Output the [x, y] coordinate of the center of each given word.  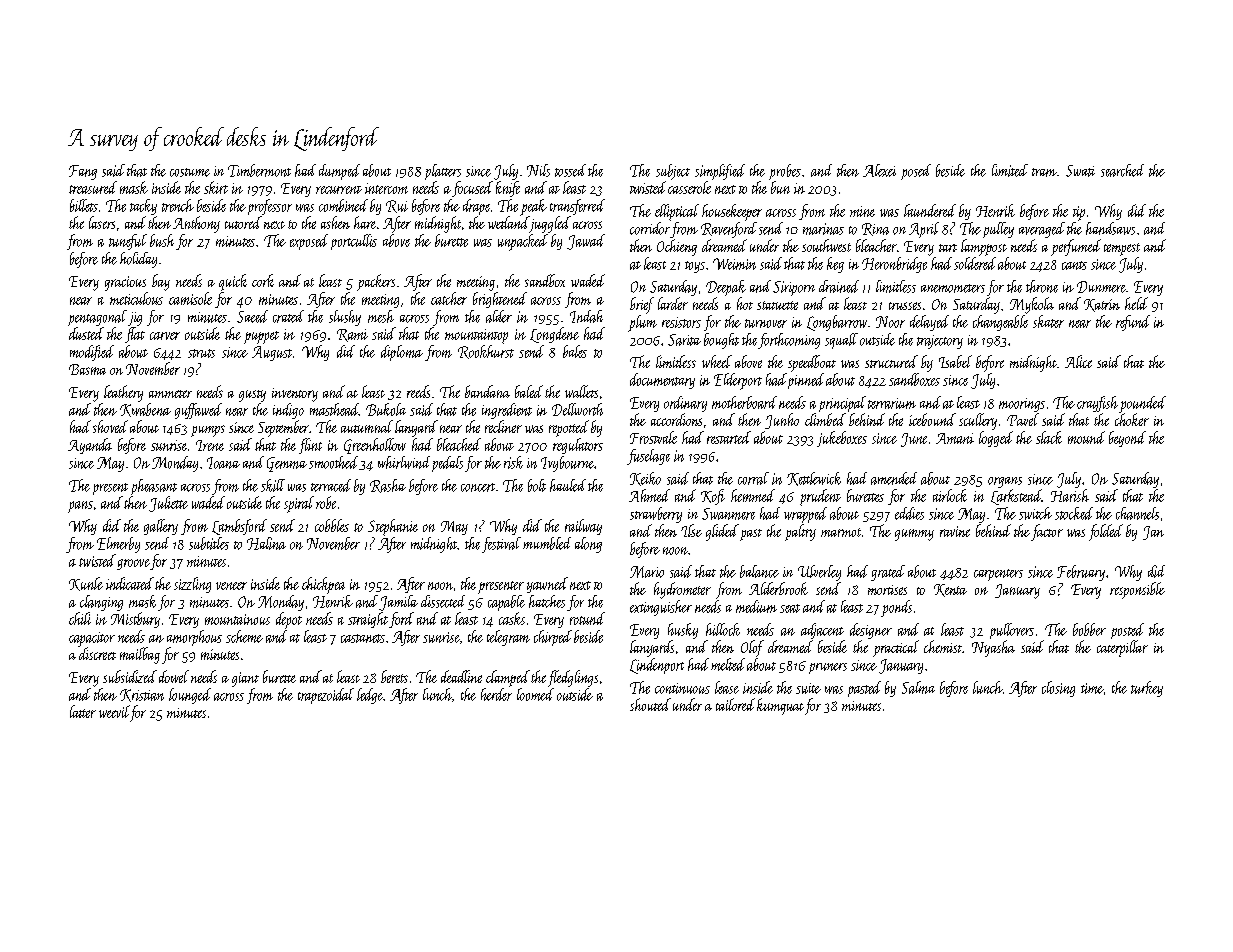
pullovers [1012, 631]
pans [80, 507]
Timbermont [259, 170]
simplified [720, 172]
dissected [443, 601]
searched [1122, 170]
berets [394, 676]
